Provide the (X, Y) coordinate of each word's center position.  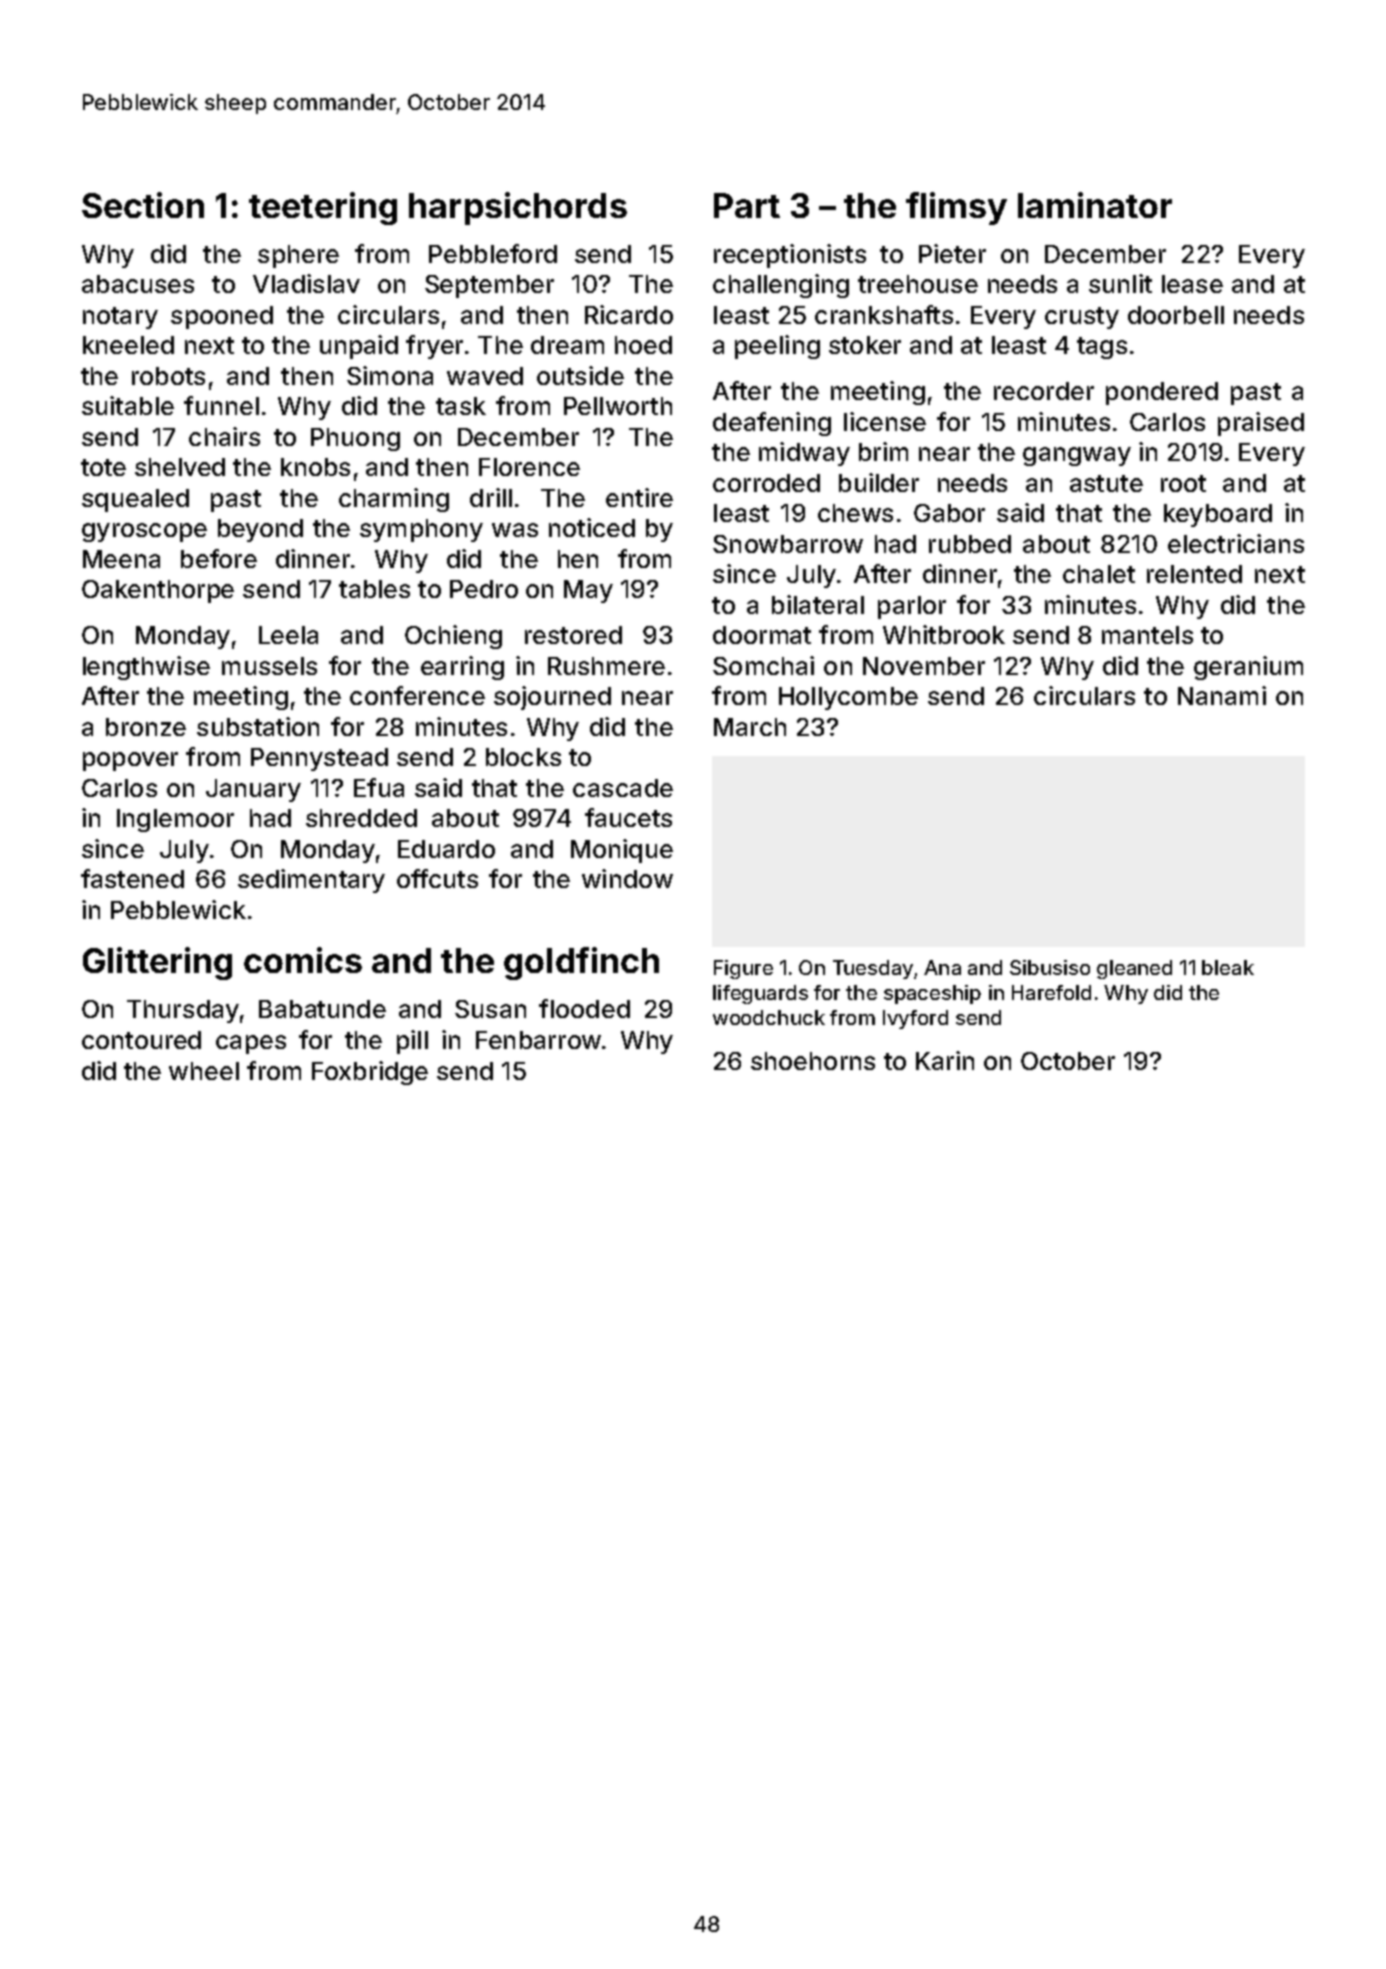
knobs (315, 467)
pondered (1162, 393)
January (253, 790)
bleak (1228, 967)
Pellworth (618, 406)
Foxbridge (370, 1073)
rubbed (970, 544)
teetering (323, 208)
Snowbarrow (788, 544)
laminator (1095, 205)
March (750, 727)
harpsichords (518, 208)
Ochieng (453, 637)
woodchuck (769, 1017)
